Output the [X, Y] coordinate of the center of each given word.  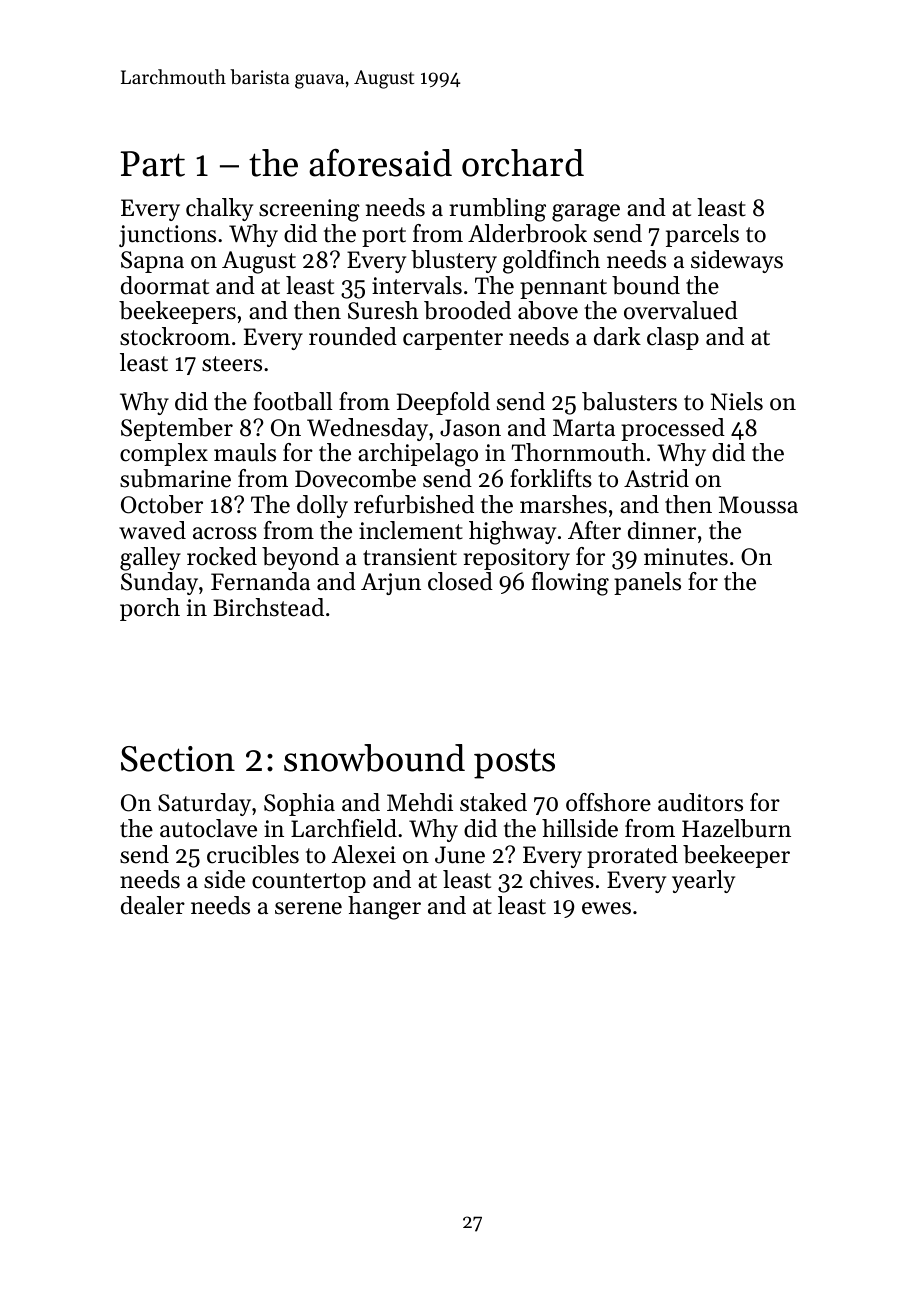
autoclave [208, 828]
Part [153, 164]
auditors [700, 802]
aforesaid [380, 163]
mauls [245, 452]
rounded [353, 336]
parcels [702, 235]
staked [493, 802]
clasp [673, 338]
